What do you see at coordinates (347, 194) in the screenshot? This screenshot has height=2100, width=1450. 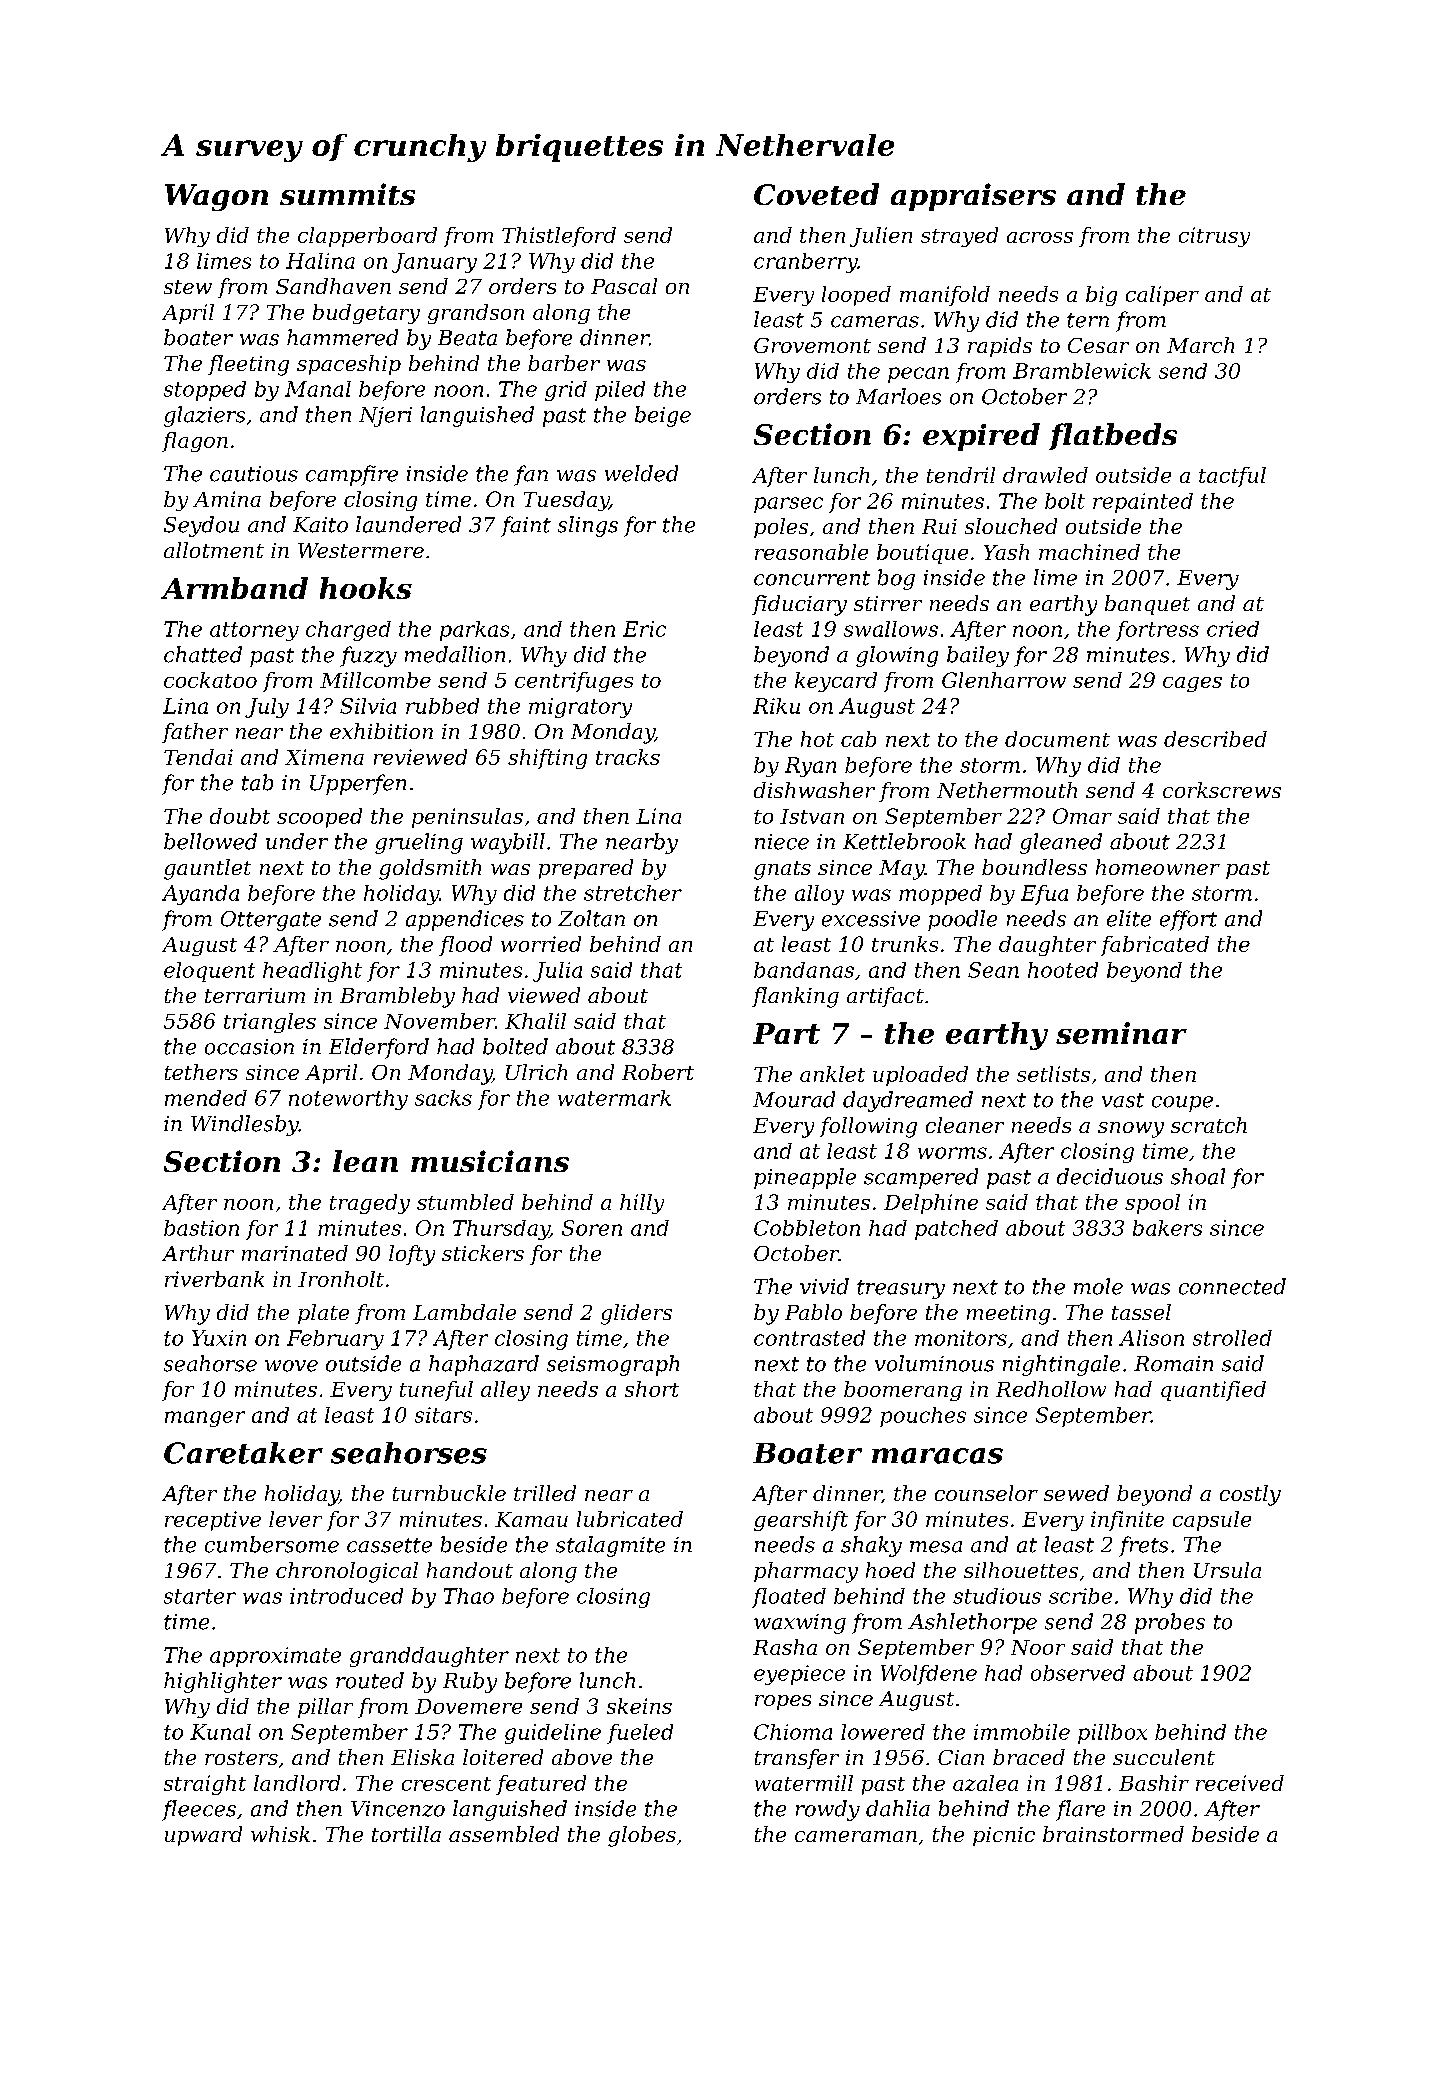 I see `summits` at bounding box center [347, 194].
